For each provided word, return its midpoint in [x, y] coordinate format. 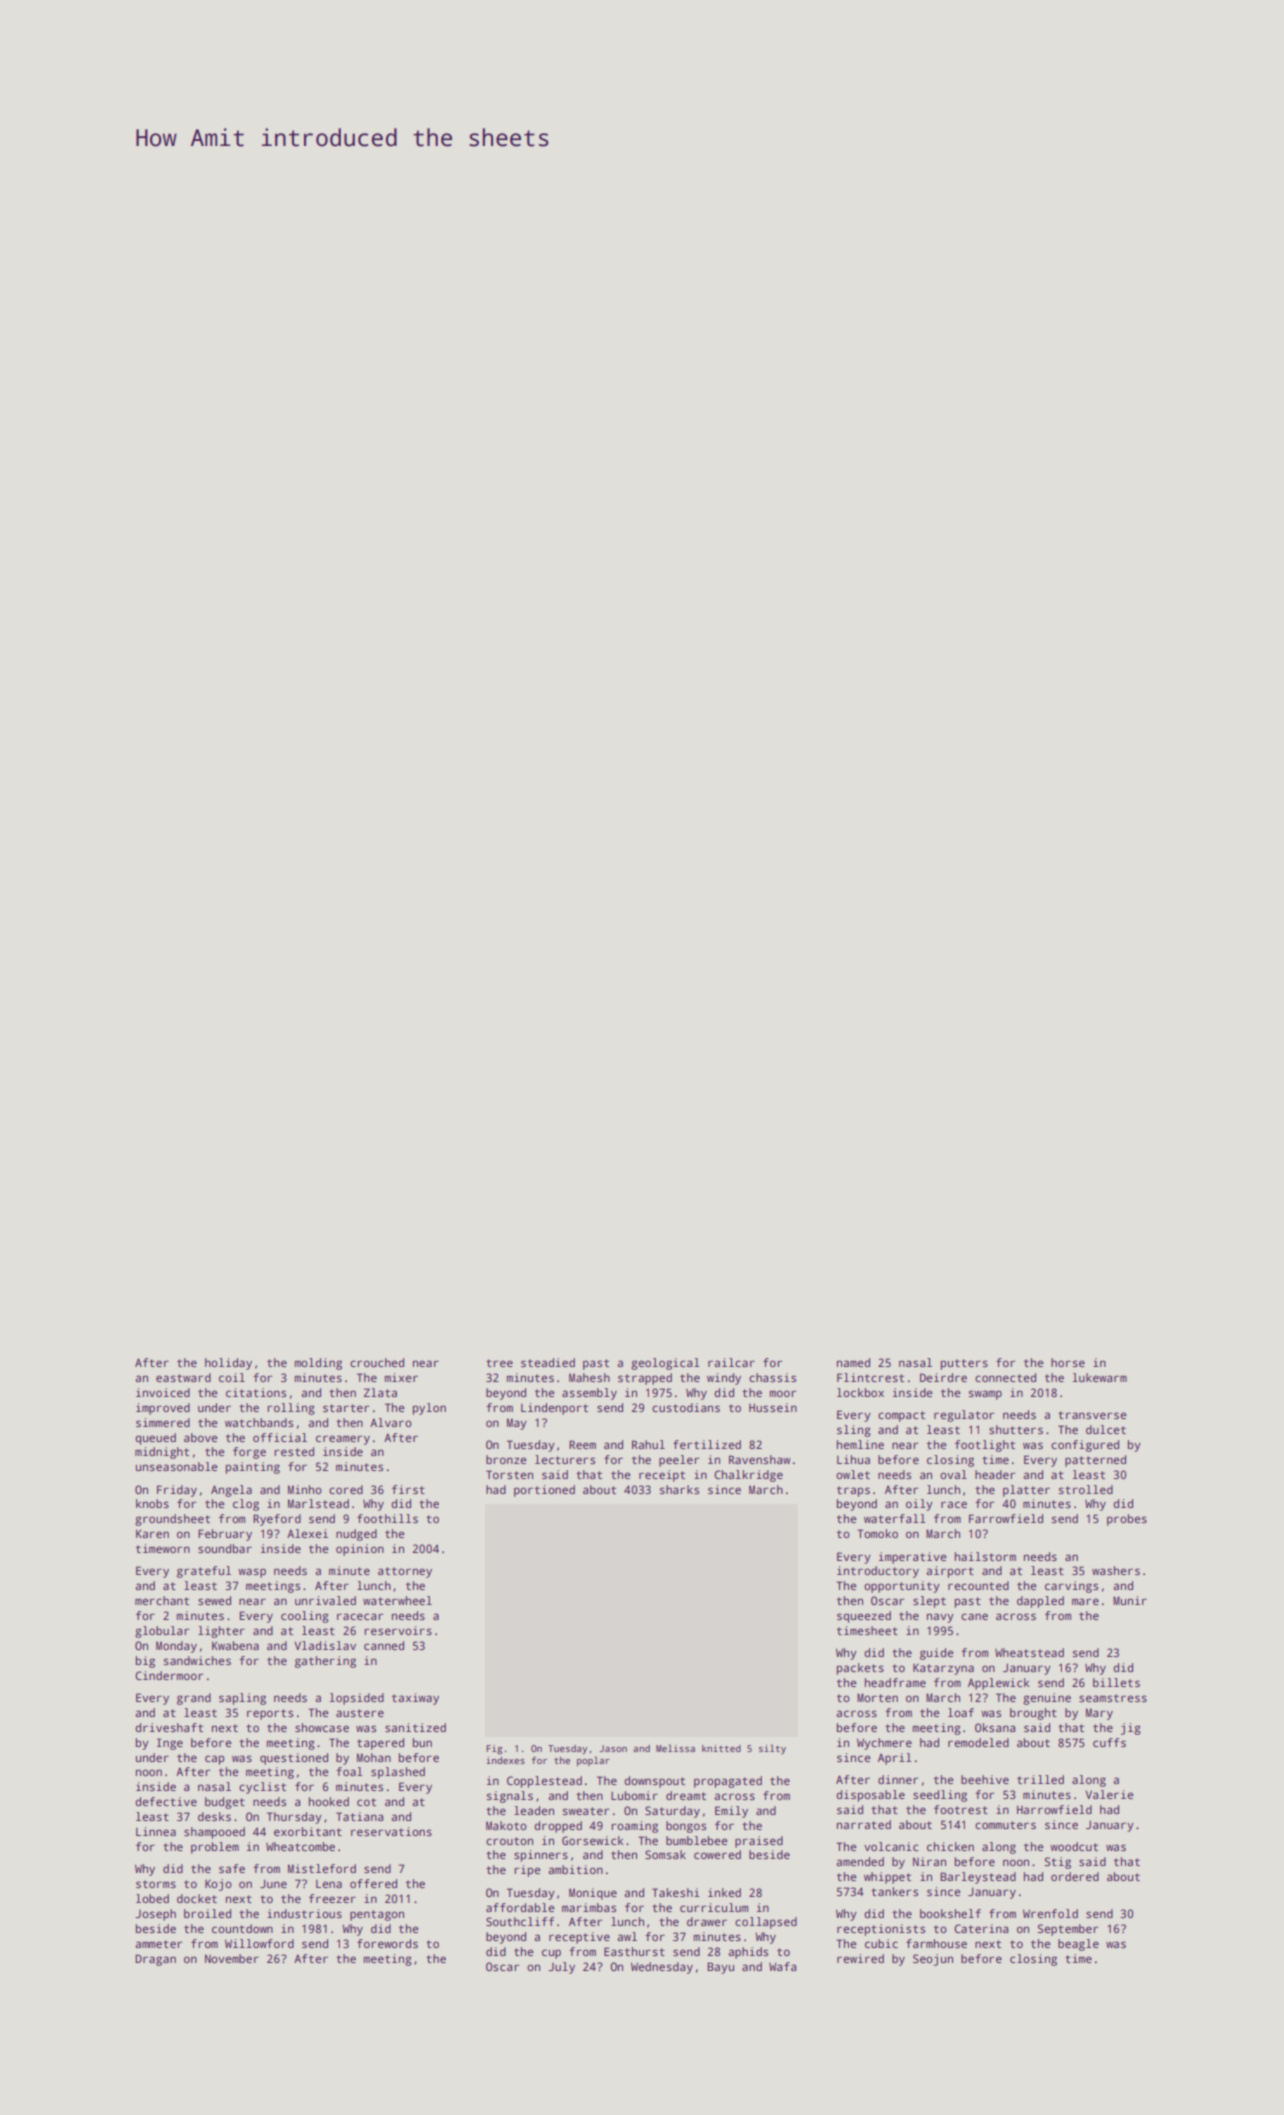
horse [1068, 1362]
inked [724, 1892]
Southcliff [520, 1921]
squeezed [864, 1617]
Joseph [155, 1915]
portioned [544, 1491]
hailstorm [985, 1556]
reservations [391, 1831]
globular [162, 1632]
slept [929, 1602]
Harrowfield [1054, 1809]
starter [346, 1408]
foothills [387, 1518]
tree [499, 1363]
